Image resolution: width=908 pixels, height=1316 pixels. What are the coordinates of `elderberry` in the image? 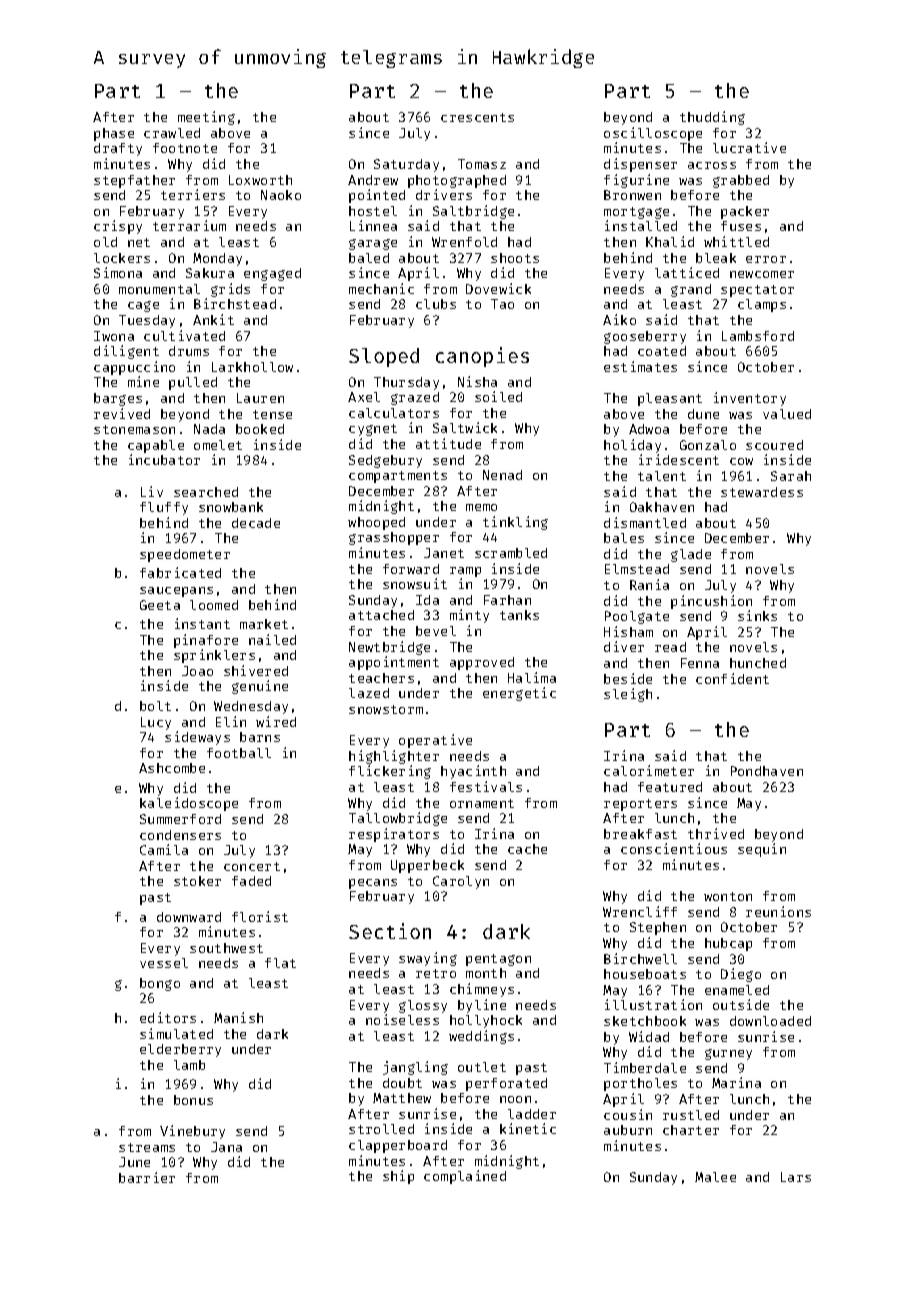 It's located at (180, 1050).
